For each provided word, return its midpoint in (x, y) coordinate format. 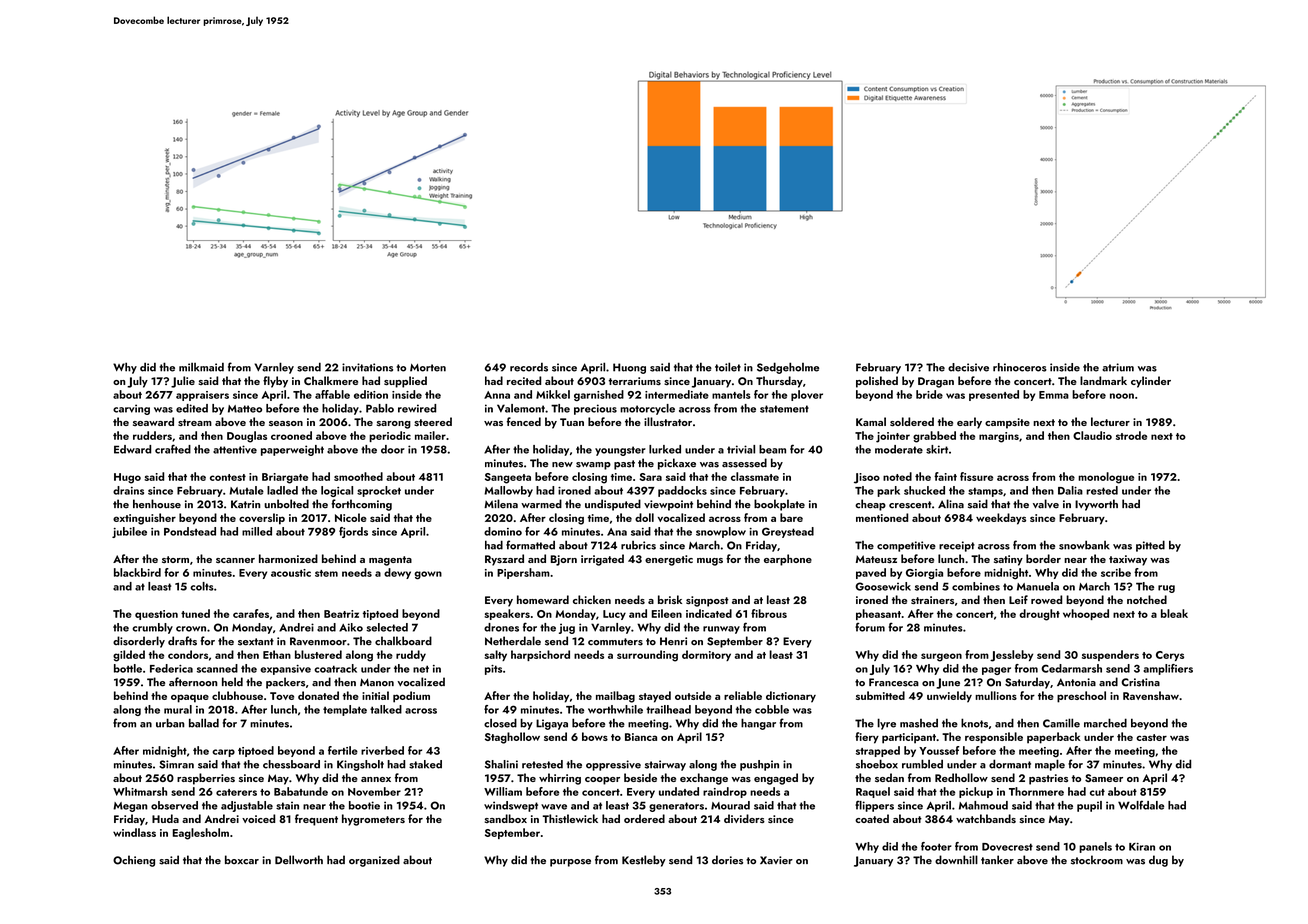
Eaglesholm (201, 834)
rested (1102, 490)
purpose (570, 863)
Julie (183, 382)
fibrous (769, 613)
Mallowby (508, 491)
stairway (665, 765)
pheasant (878, 614)
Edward (132, 449)
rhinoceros (1020, 367)
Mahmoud (983, 805)
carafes (251, 613)
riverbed (382, 750)
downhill (956, 859)
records (529, 367)
